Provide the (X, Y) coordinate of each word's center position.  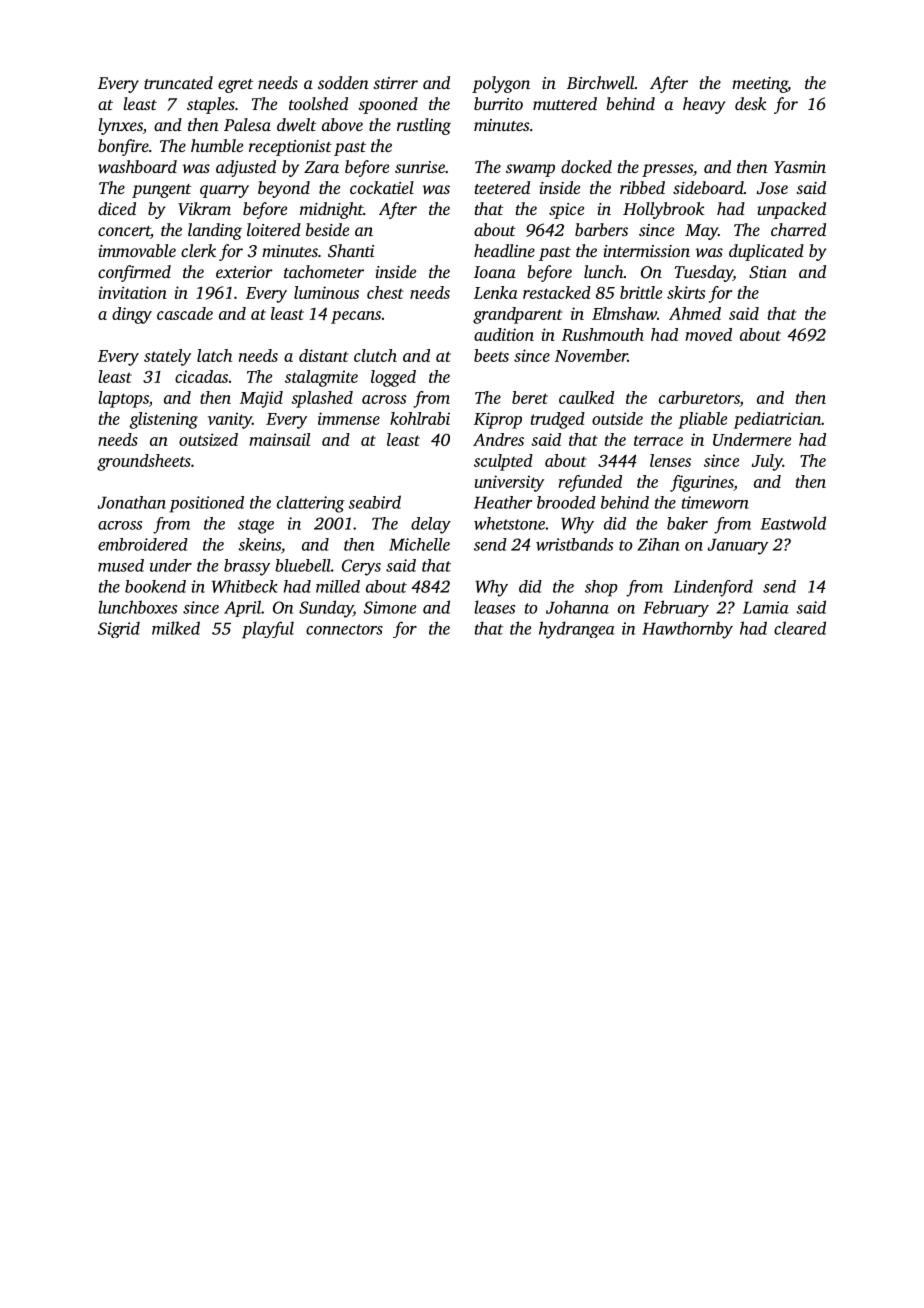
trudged (558, 420)
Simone (390, 607)
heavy (704, 105)
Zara (321, 167)
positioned (206, 504)
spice (566, 211)
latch (214, 355)
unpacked (792, 210)
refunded (590, 483)
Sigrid (119, 629)
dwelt (296, 124)
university (509, 483)
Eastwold (793, 523)
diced (117, 208)
